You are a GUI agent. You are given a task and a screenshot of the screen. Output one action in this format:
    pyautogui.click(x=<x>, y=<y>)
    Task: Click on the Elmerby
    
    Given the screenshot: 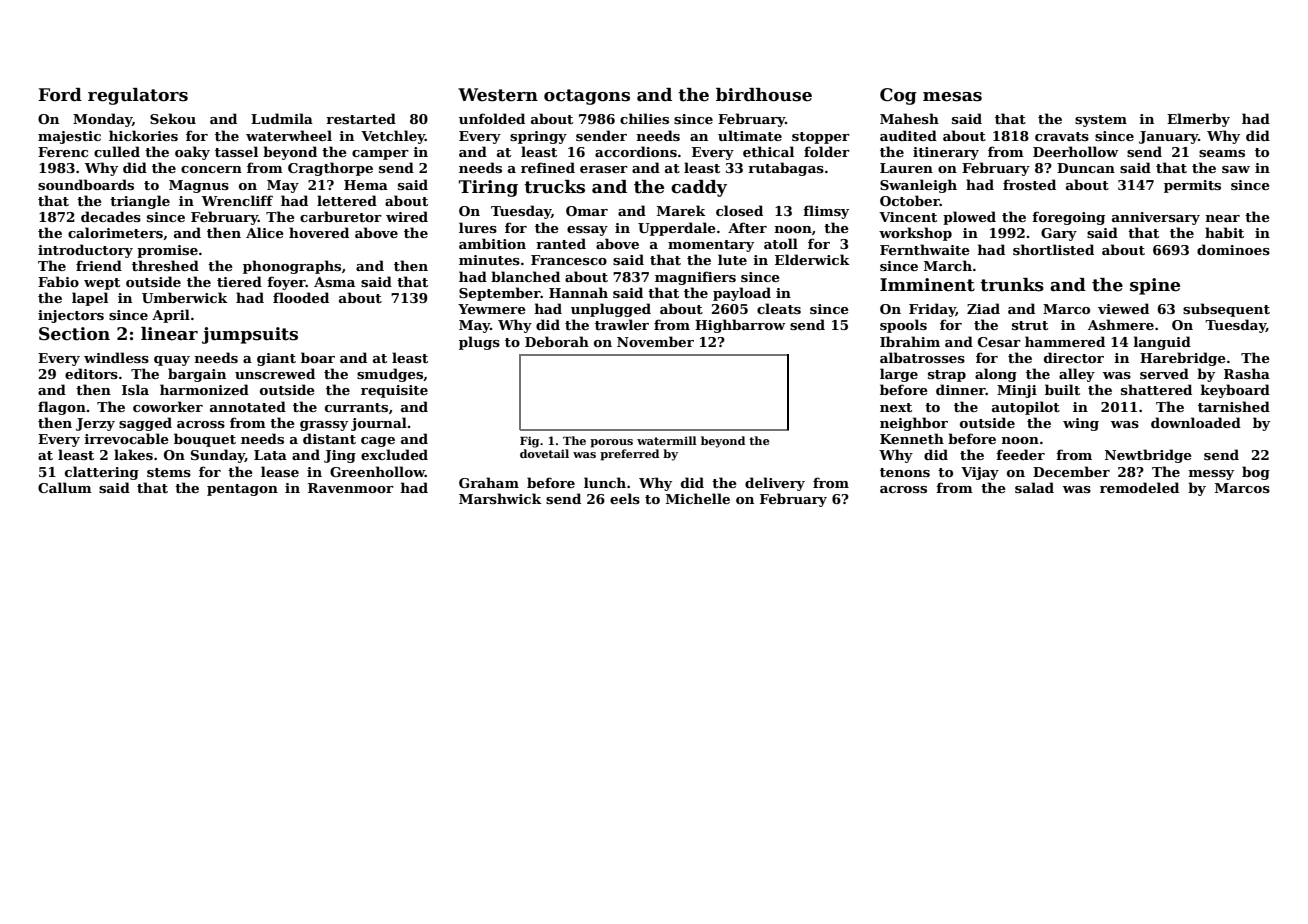 What is the action you would take?
    pyautogui.click(x=1198, y=120)
